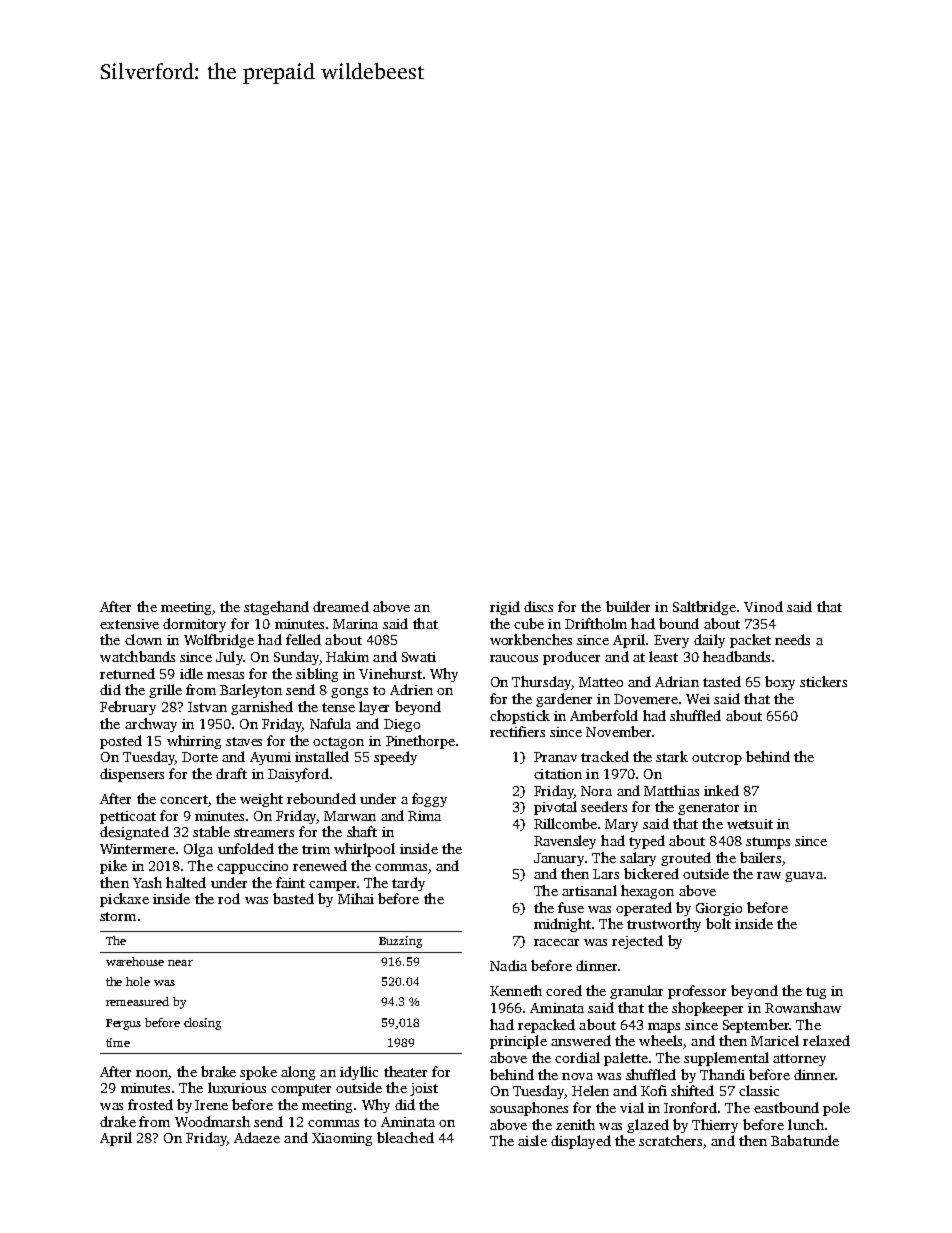 The width and height of the document is (952, 1233). What do you see at coordinates (555, 808) in the document?
I see `pivotal` at bounding box center [555, 808].
